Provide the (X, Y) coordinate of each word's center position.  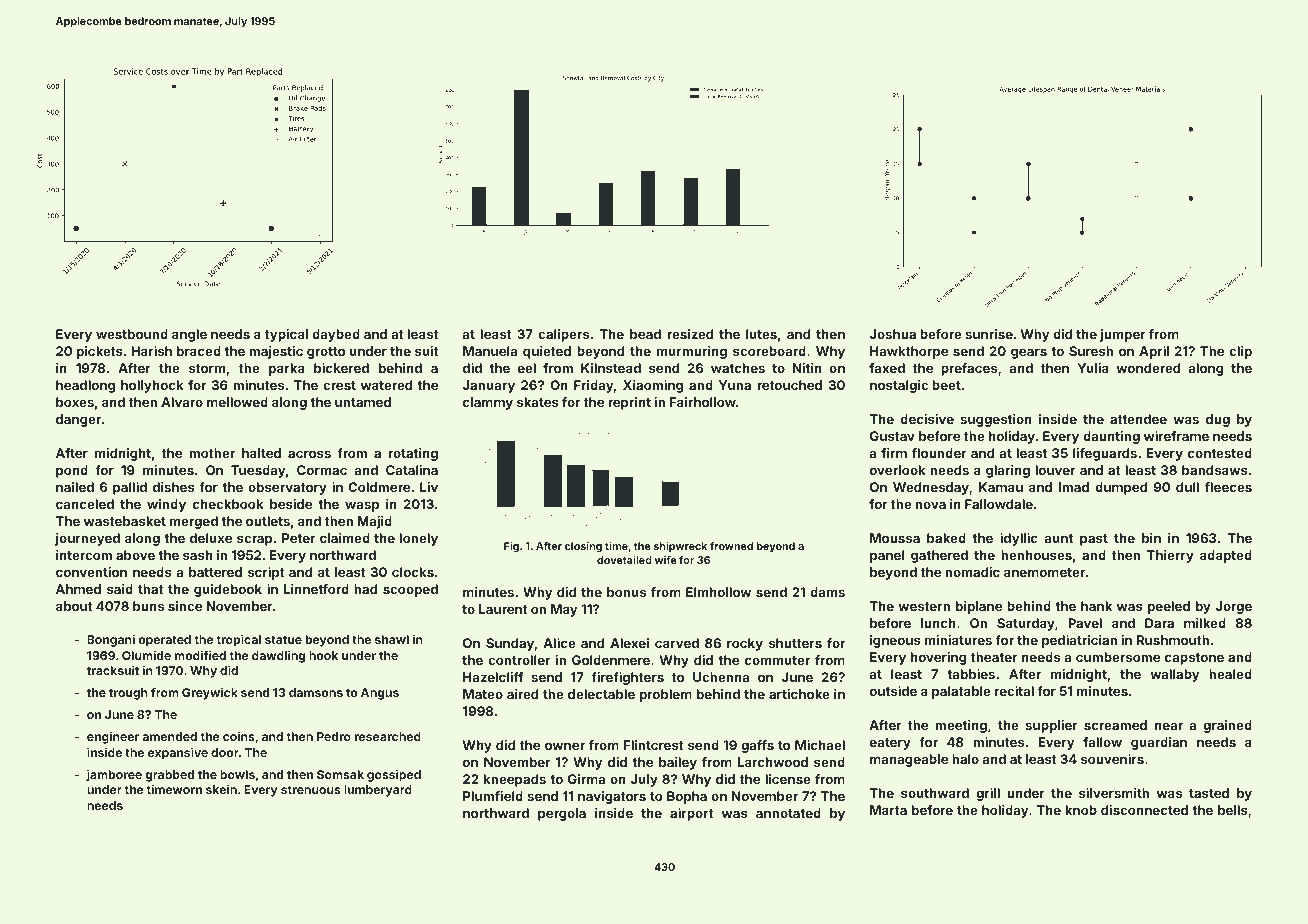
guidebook (228, 590)
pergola (562, 814)
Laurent (503, 609)
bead (645, 334)
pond (72, 471)
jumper (1123, 335)
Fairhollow (703, 402)
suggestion (996, 420)
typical (286, 335)
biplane (979, 607)
